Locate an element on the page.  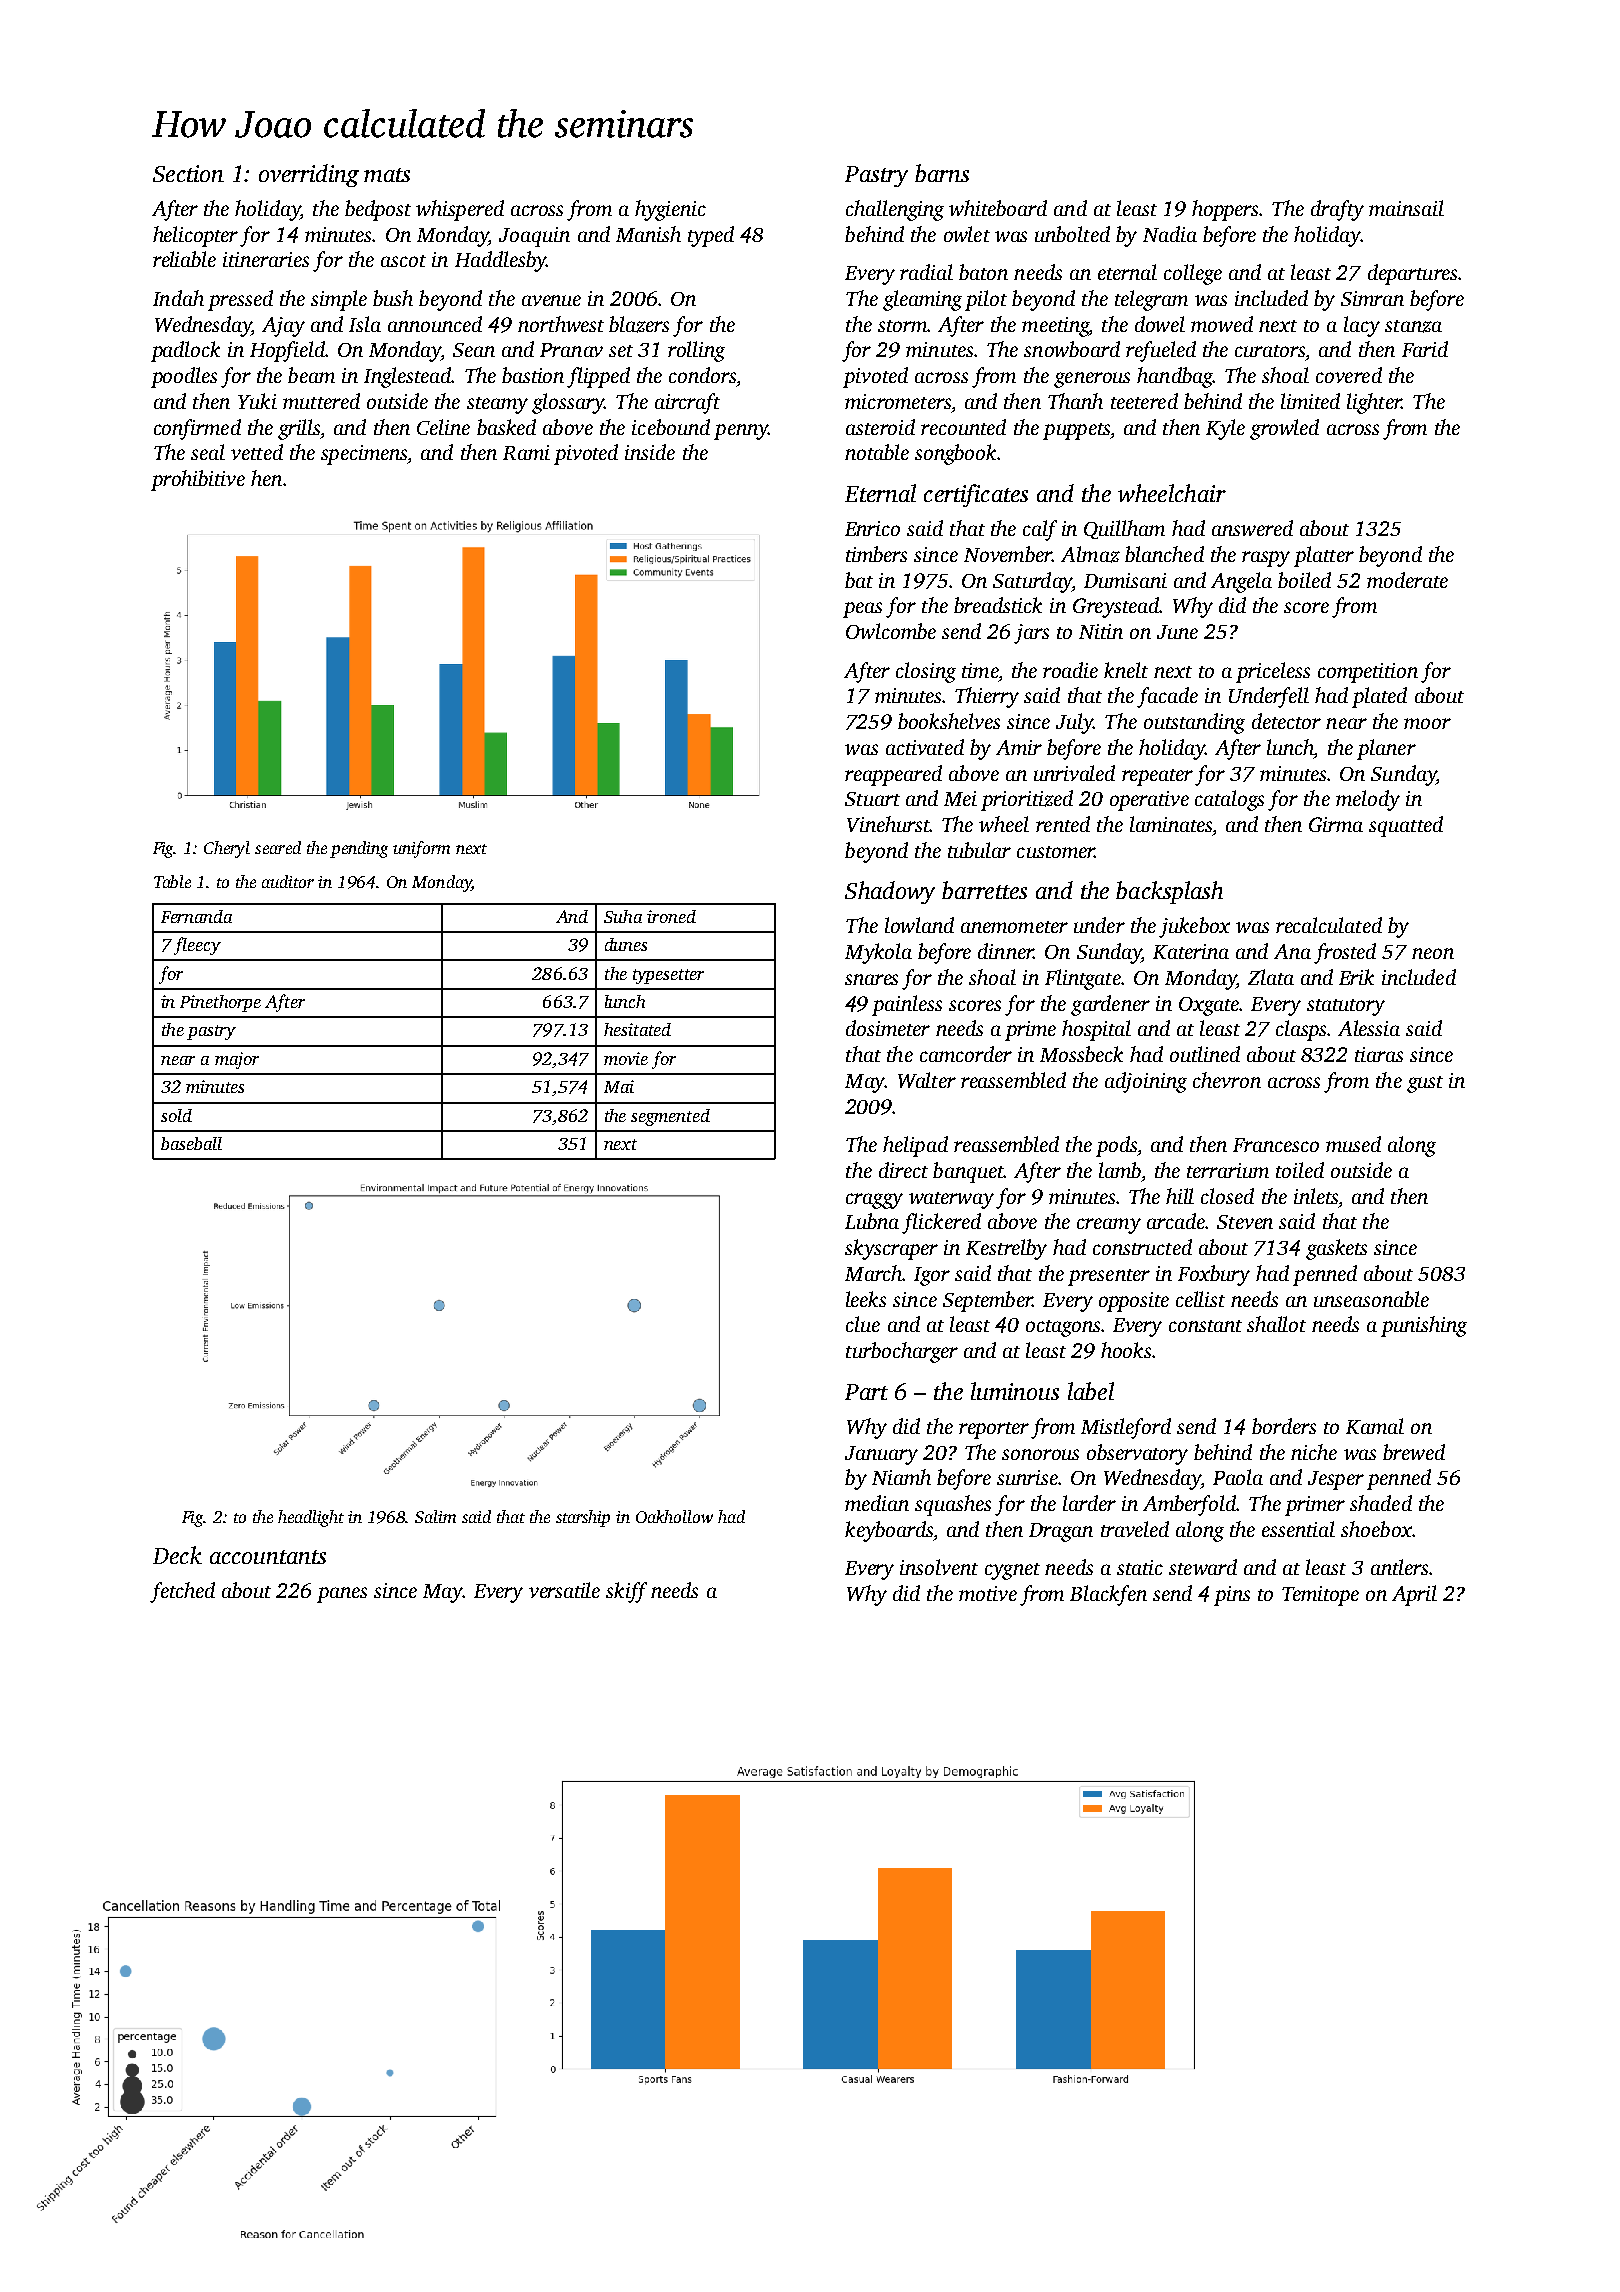
Girma is located at coordinates (1336, 824).
